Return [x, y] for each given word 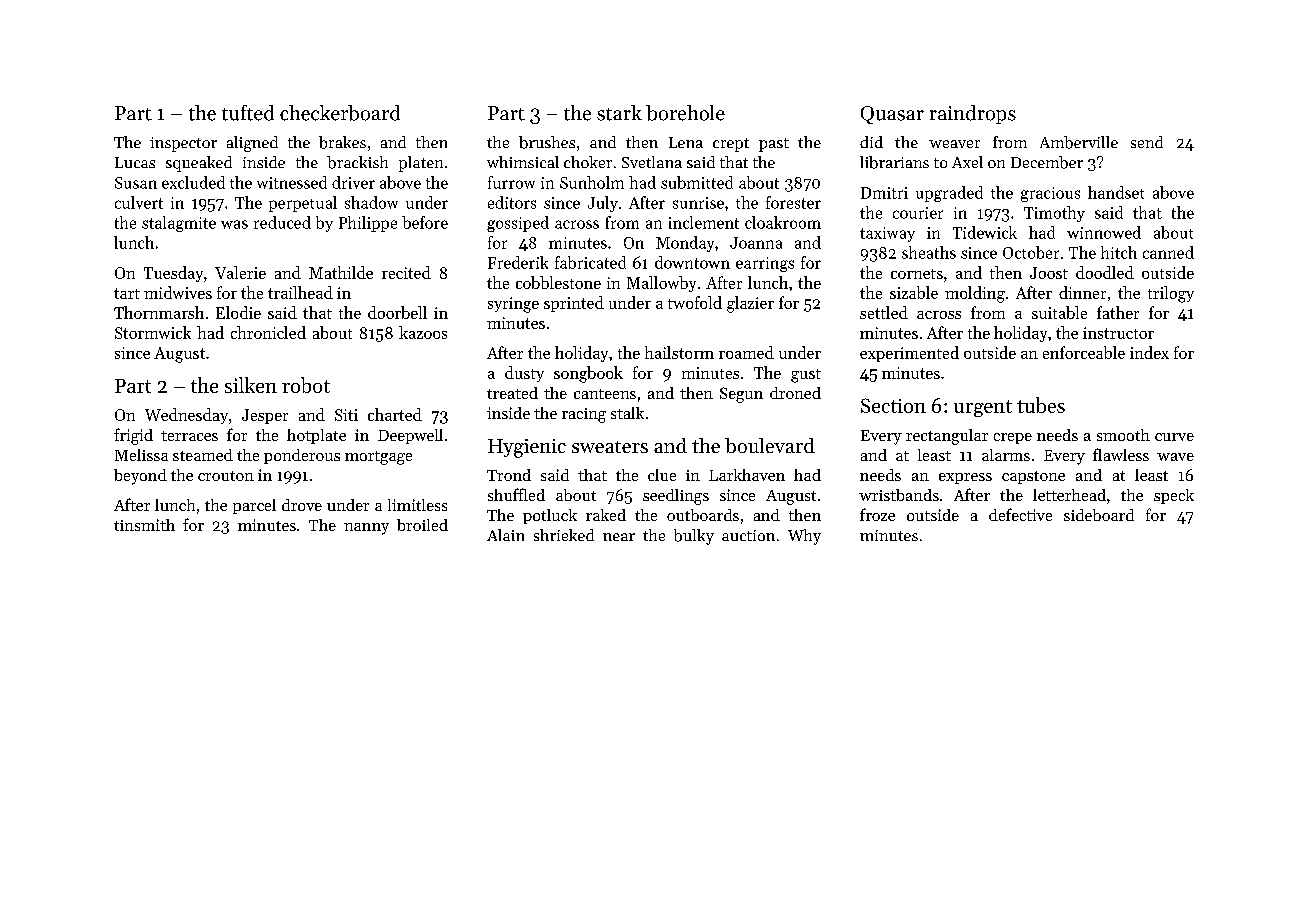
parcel [254, 506]
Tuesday [173, 274]
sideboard [1099, 515]
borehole [685, 113]
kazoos [423, 332]
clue [662, 475]
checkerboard [340, 113]
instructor [1118, 333]
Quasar [892, 115]
